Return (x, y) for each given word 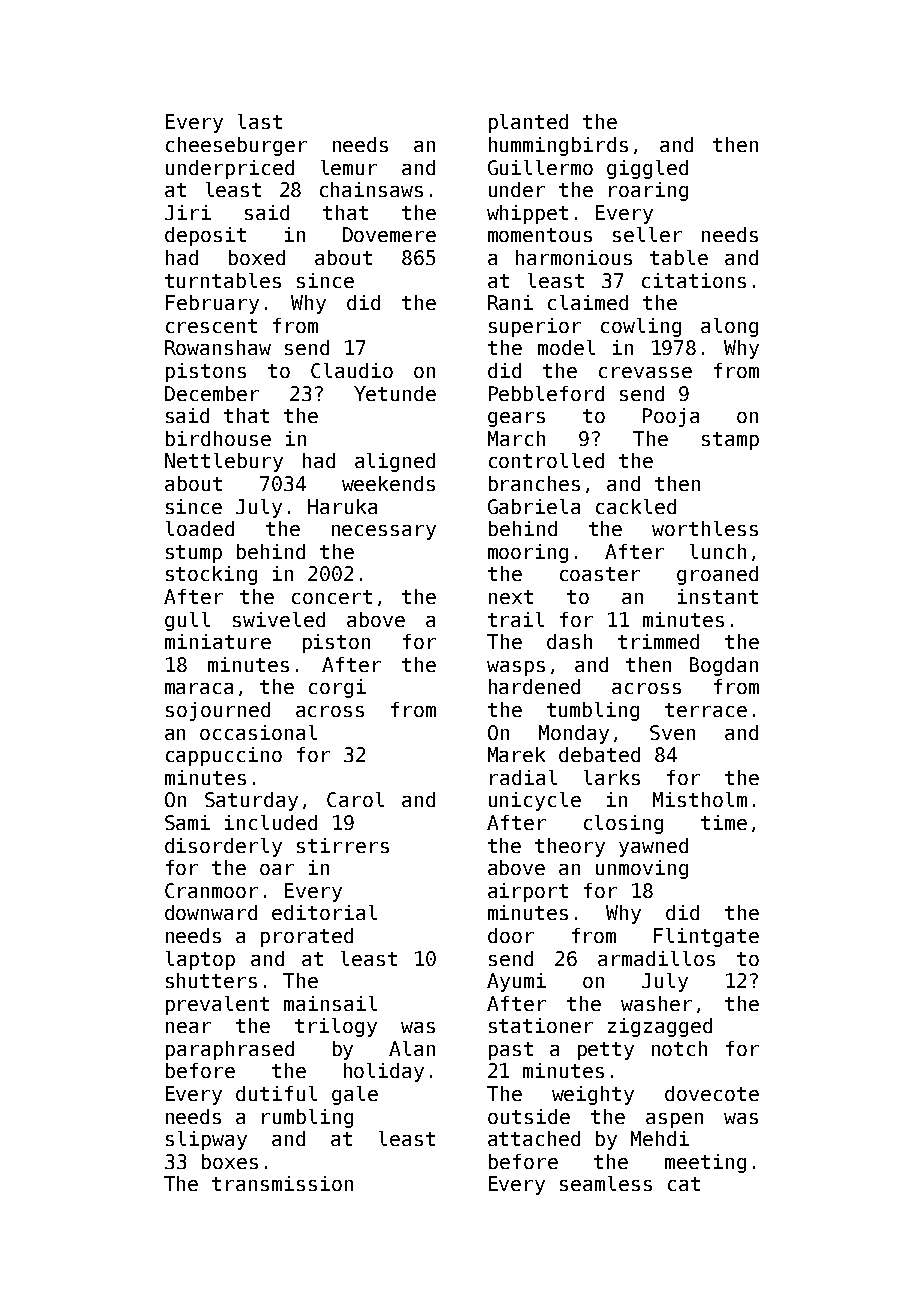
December (212, 393)
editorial (324, 912)
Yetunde (395, 393)
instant (718, 596)
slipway (206, 1140)
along (729, 327)
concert (332, 597)
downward (211, 912)
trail (516, 619)
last (260, 121)
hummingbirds (558, 146)
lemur (349, 167)
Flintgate (706, 937)
